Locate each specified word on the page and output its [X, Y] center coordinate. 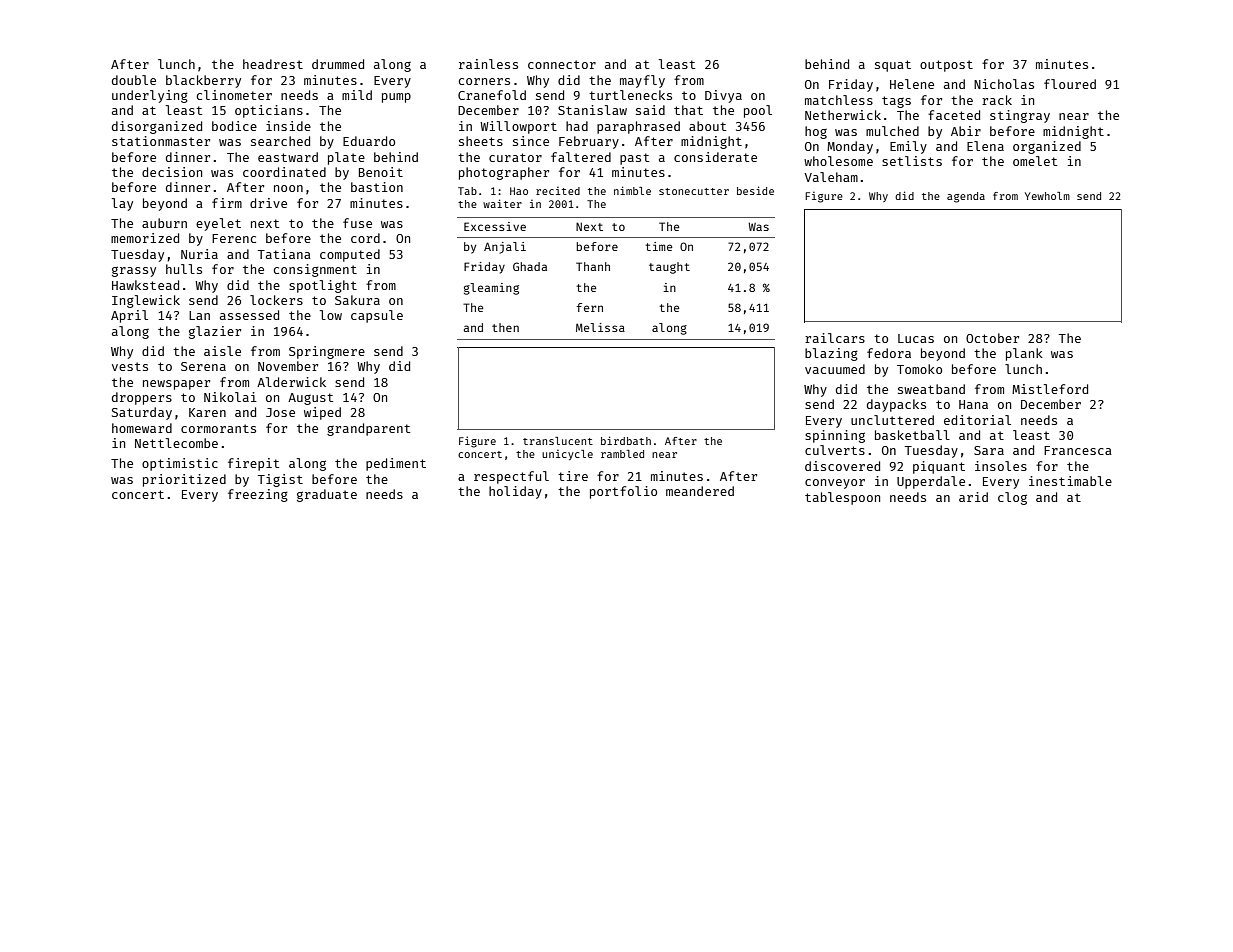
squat [893, 66]
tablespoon [842, 498]
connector [562, 64]
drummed [338, 64]
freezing [258, 495]
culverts [835, 450]
